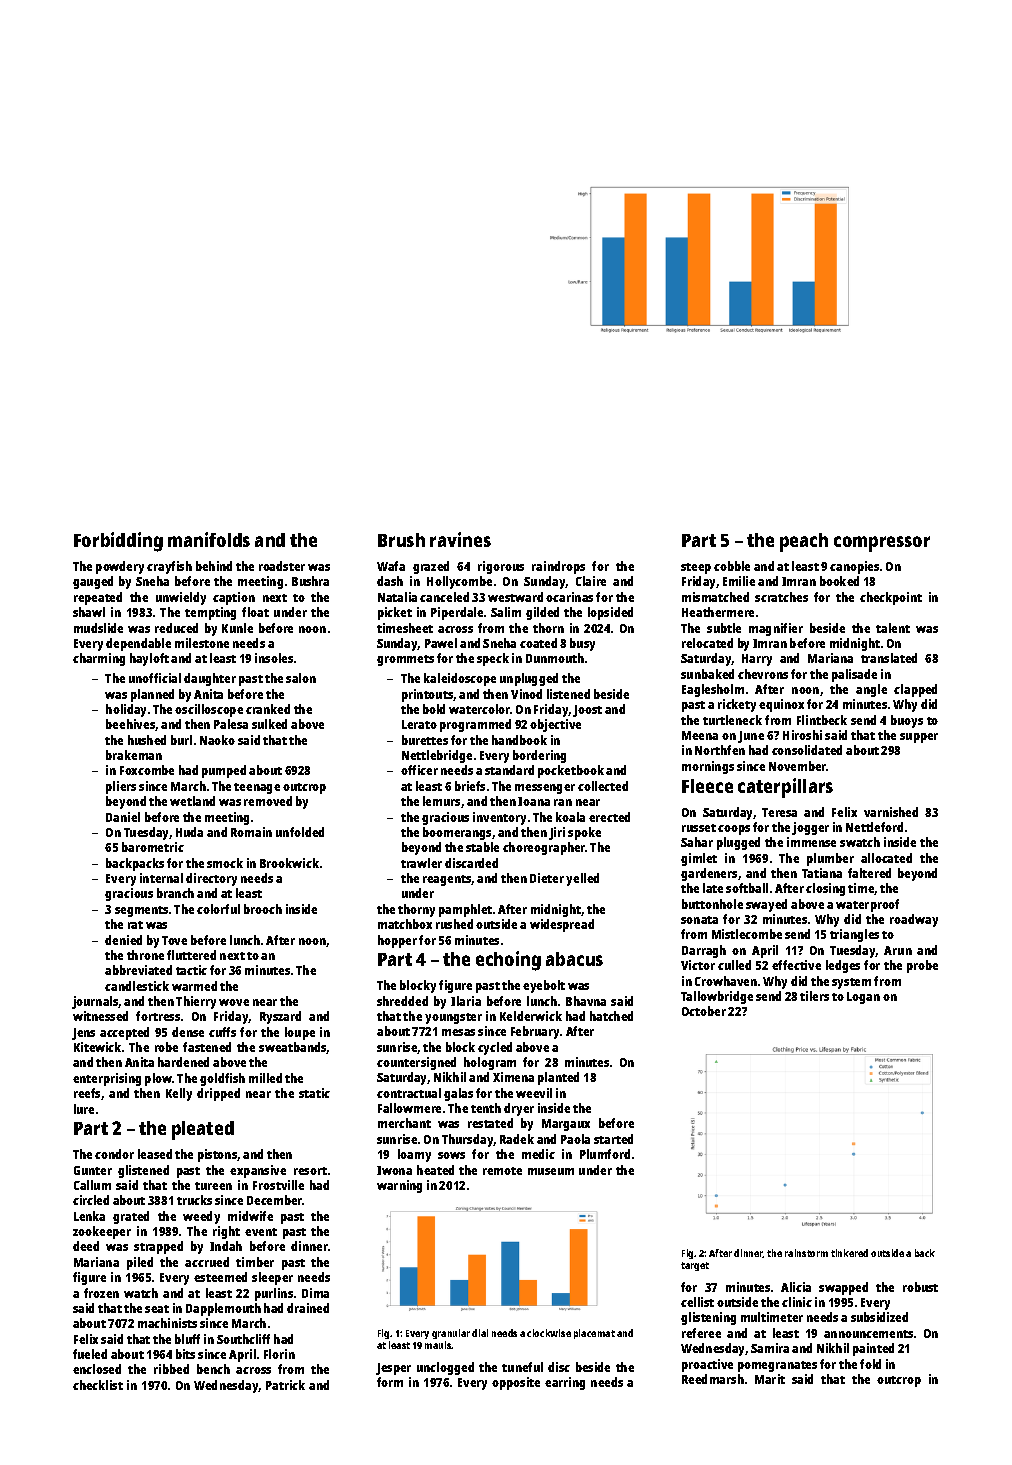 The image size is (1012, 1465). Describe the element at coordinates (118, 542) in the screenshot. I see `Forbidding` at that location.
